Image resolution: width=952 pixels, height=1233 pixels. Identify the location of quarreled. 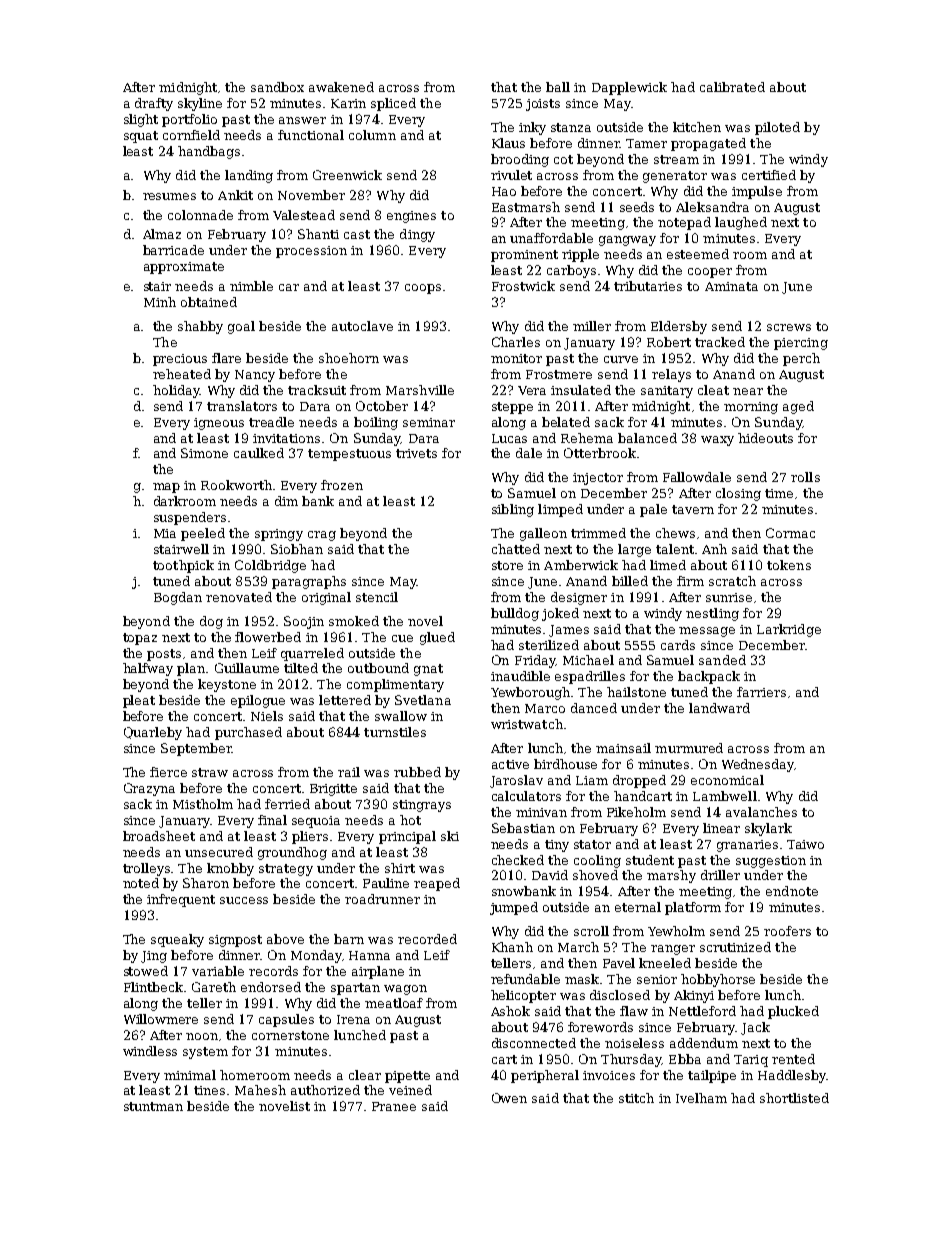
(312, 654).
